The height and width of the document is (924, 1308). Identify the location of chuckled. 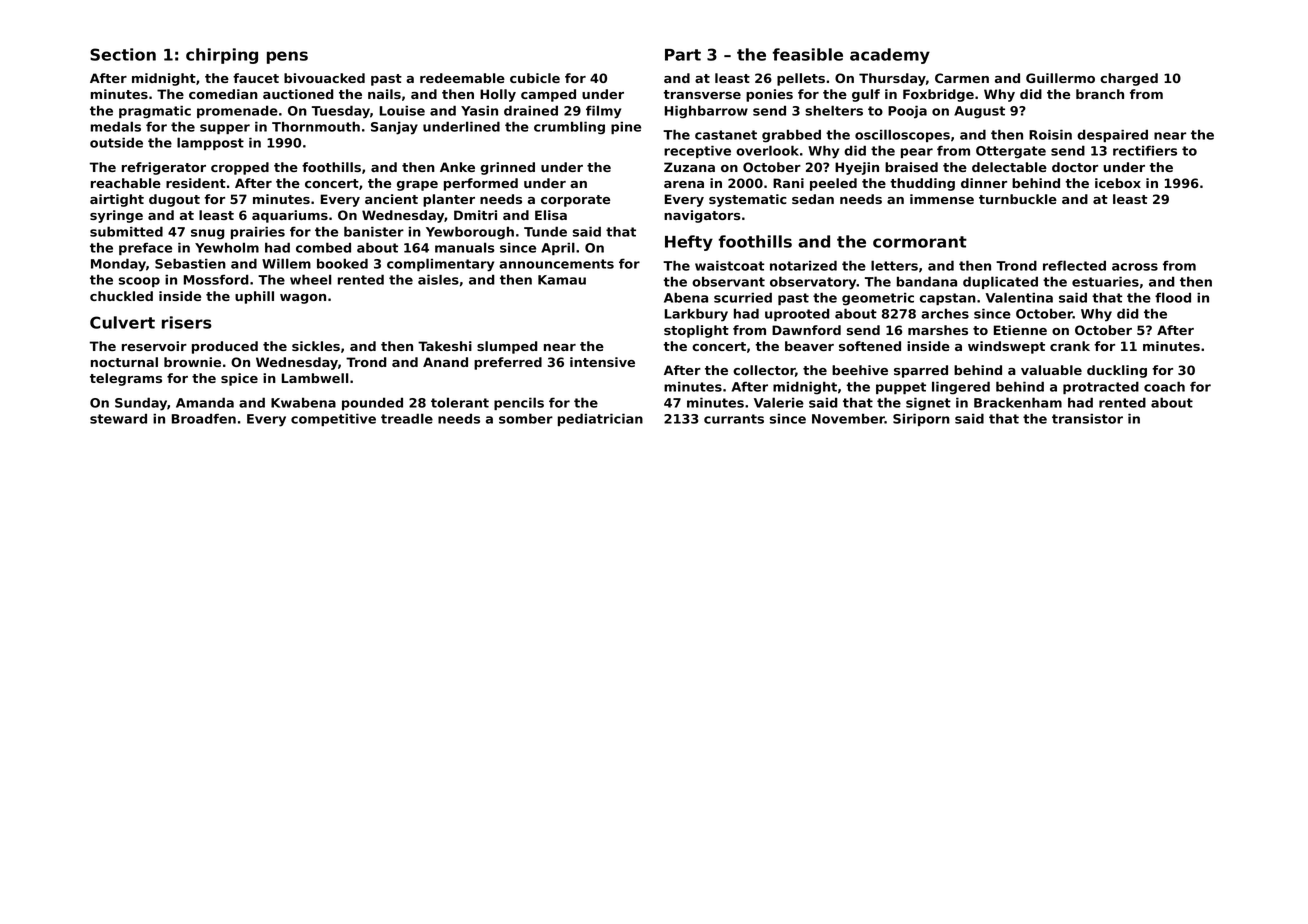
(121, 296).
